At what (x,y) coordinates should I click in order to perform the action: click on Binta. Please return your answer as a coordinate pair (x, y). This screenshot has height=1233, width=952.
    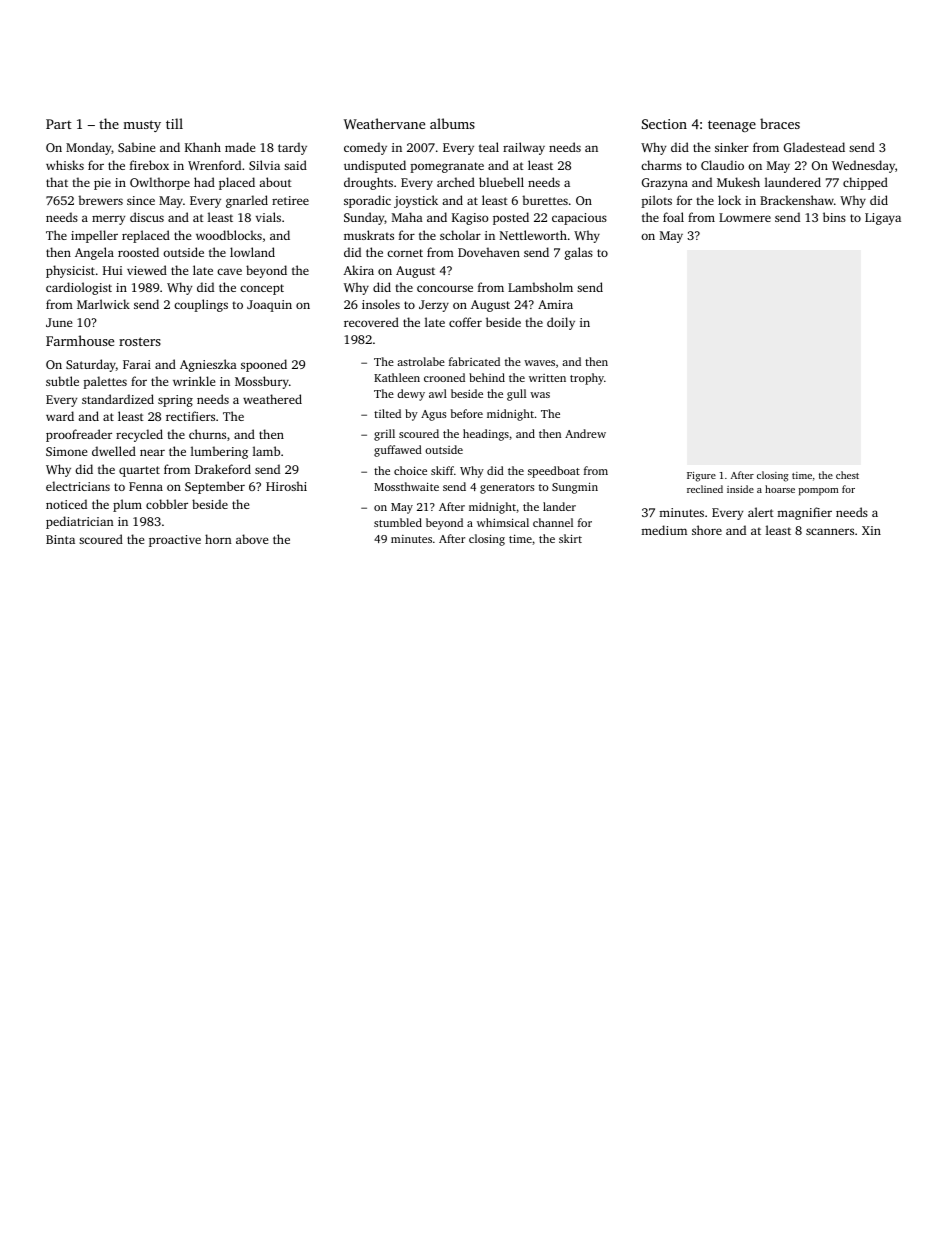
    Looking at the image, I should click on (60, 539).
